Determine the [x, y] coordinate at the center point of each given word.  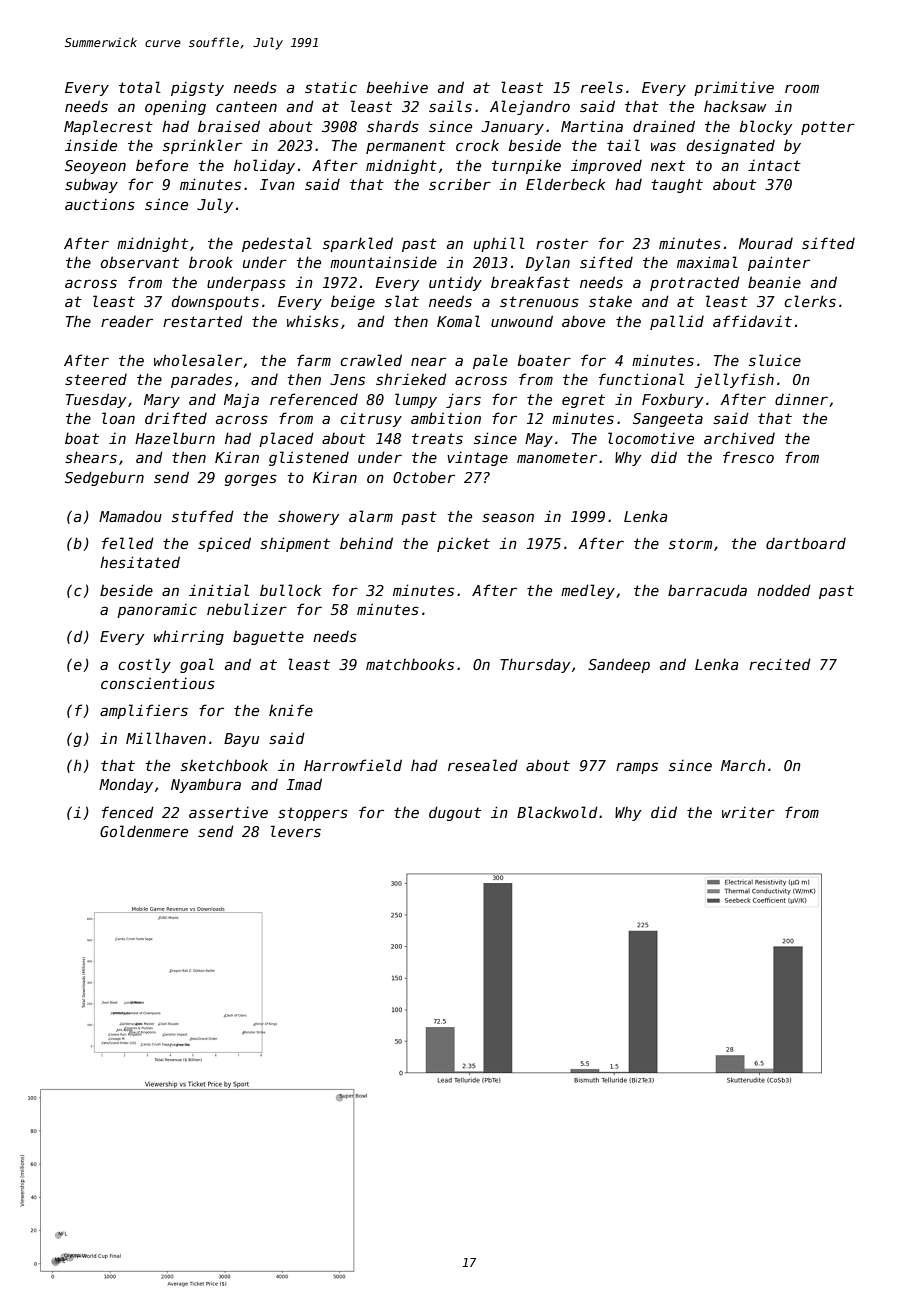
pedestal [277, 244]
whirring [189, 637]
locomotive [651, 438]
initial [219, 590]
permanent [406, 147]
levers [296, 831]
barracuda [707, 590]
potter [828, 128]
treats [437, 438]
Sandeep [619, 665]
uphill [499, 244]
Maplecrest [108, 127]
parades [201, 381]
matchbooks [410, 664]
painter [779, 263]
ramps [637, 768]
